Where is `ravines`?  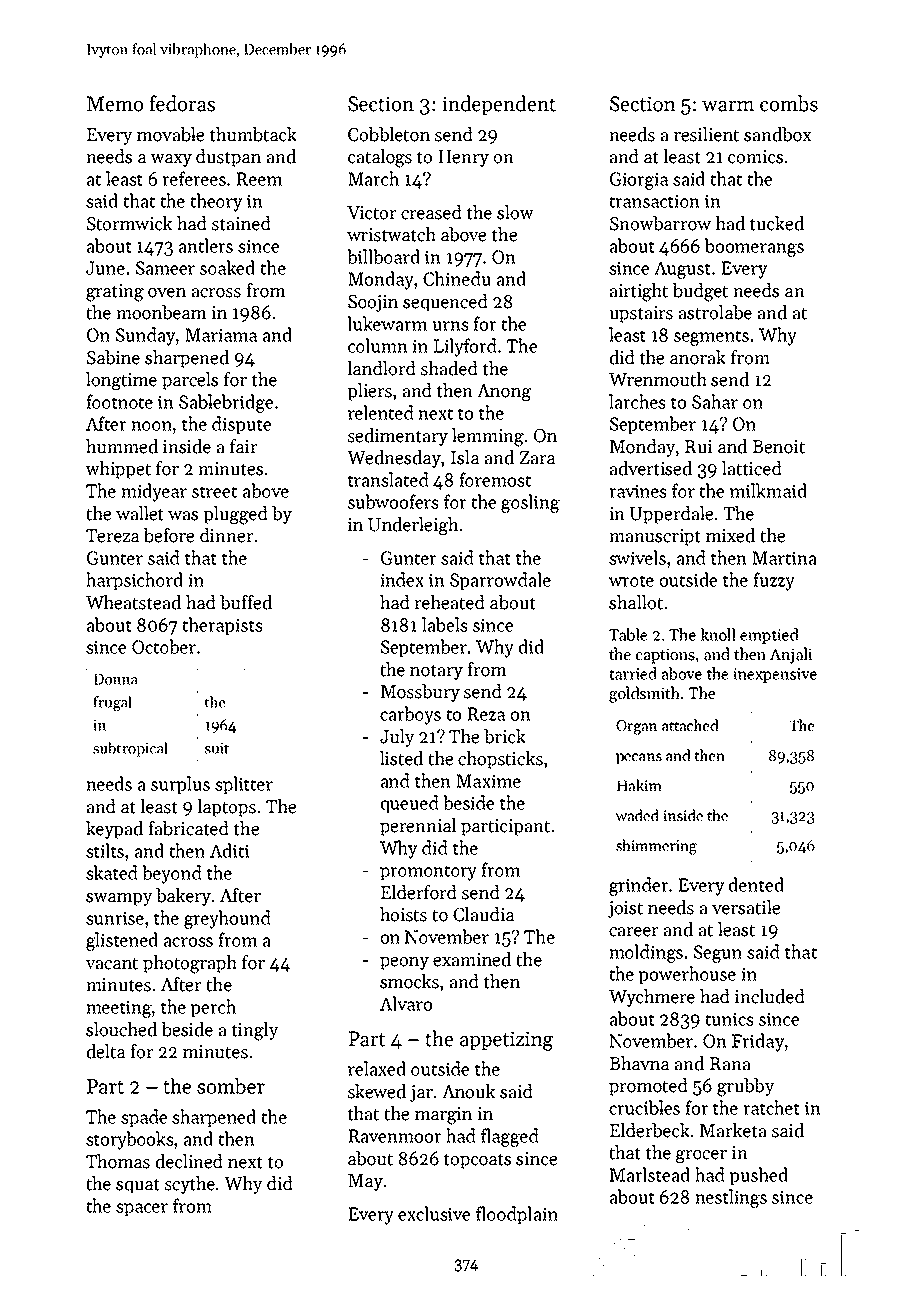
ravines is located at coordinates (637, 491).
